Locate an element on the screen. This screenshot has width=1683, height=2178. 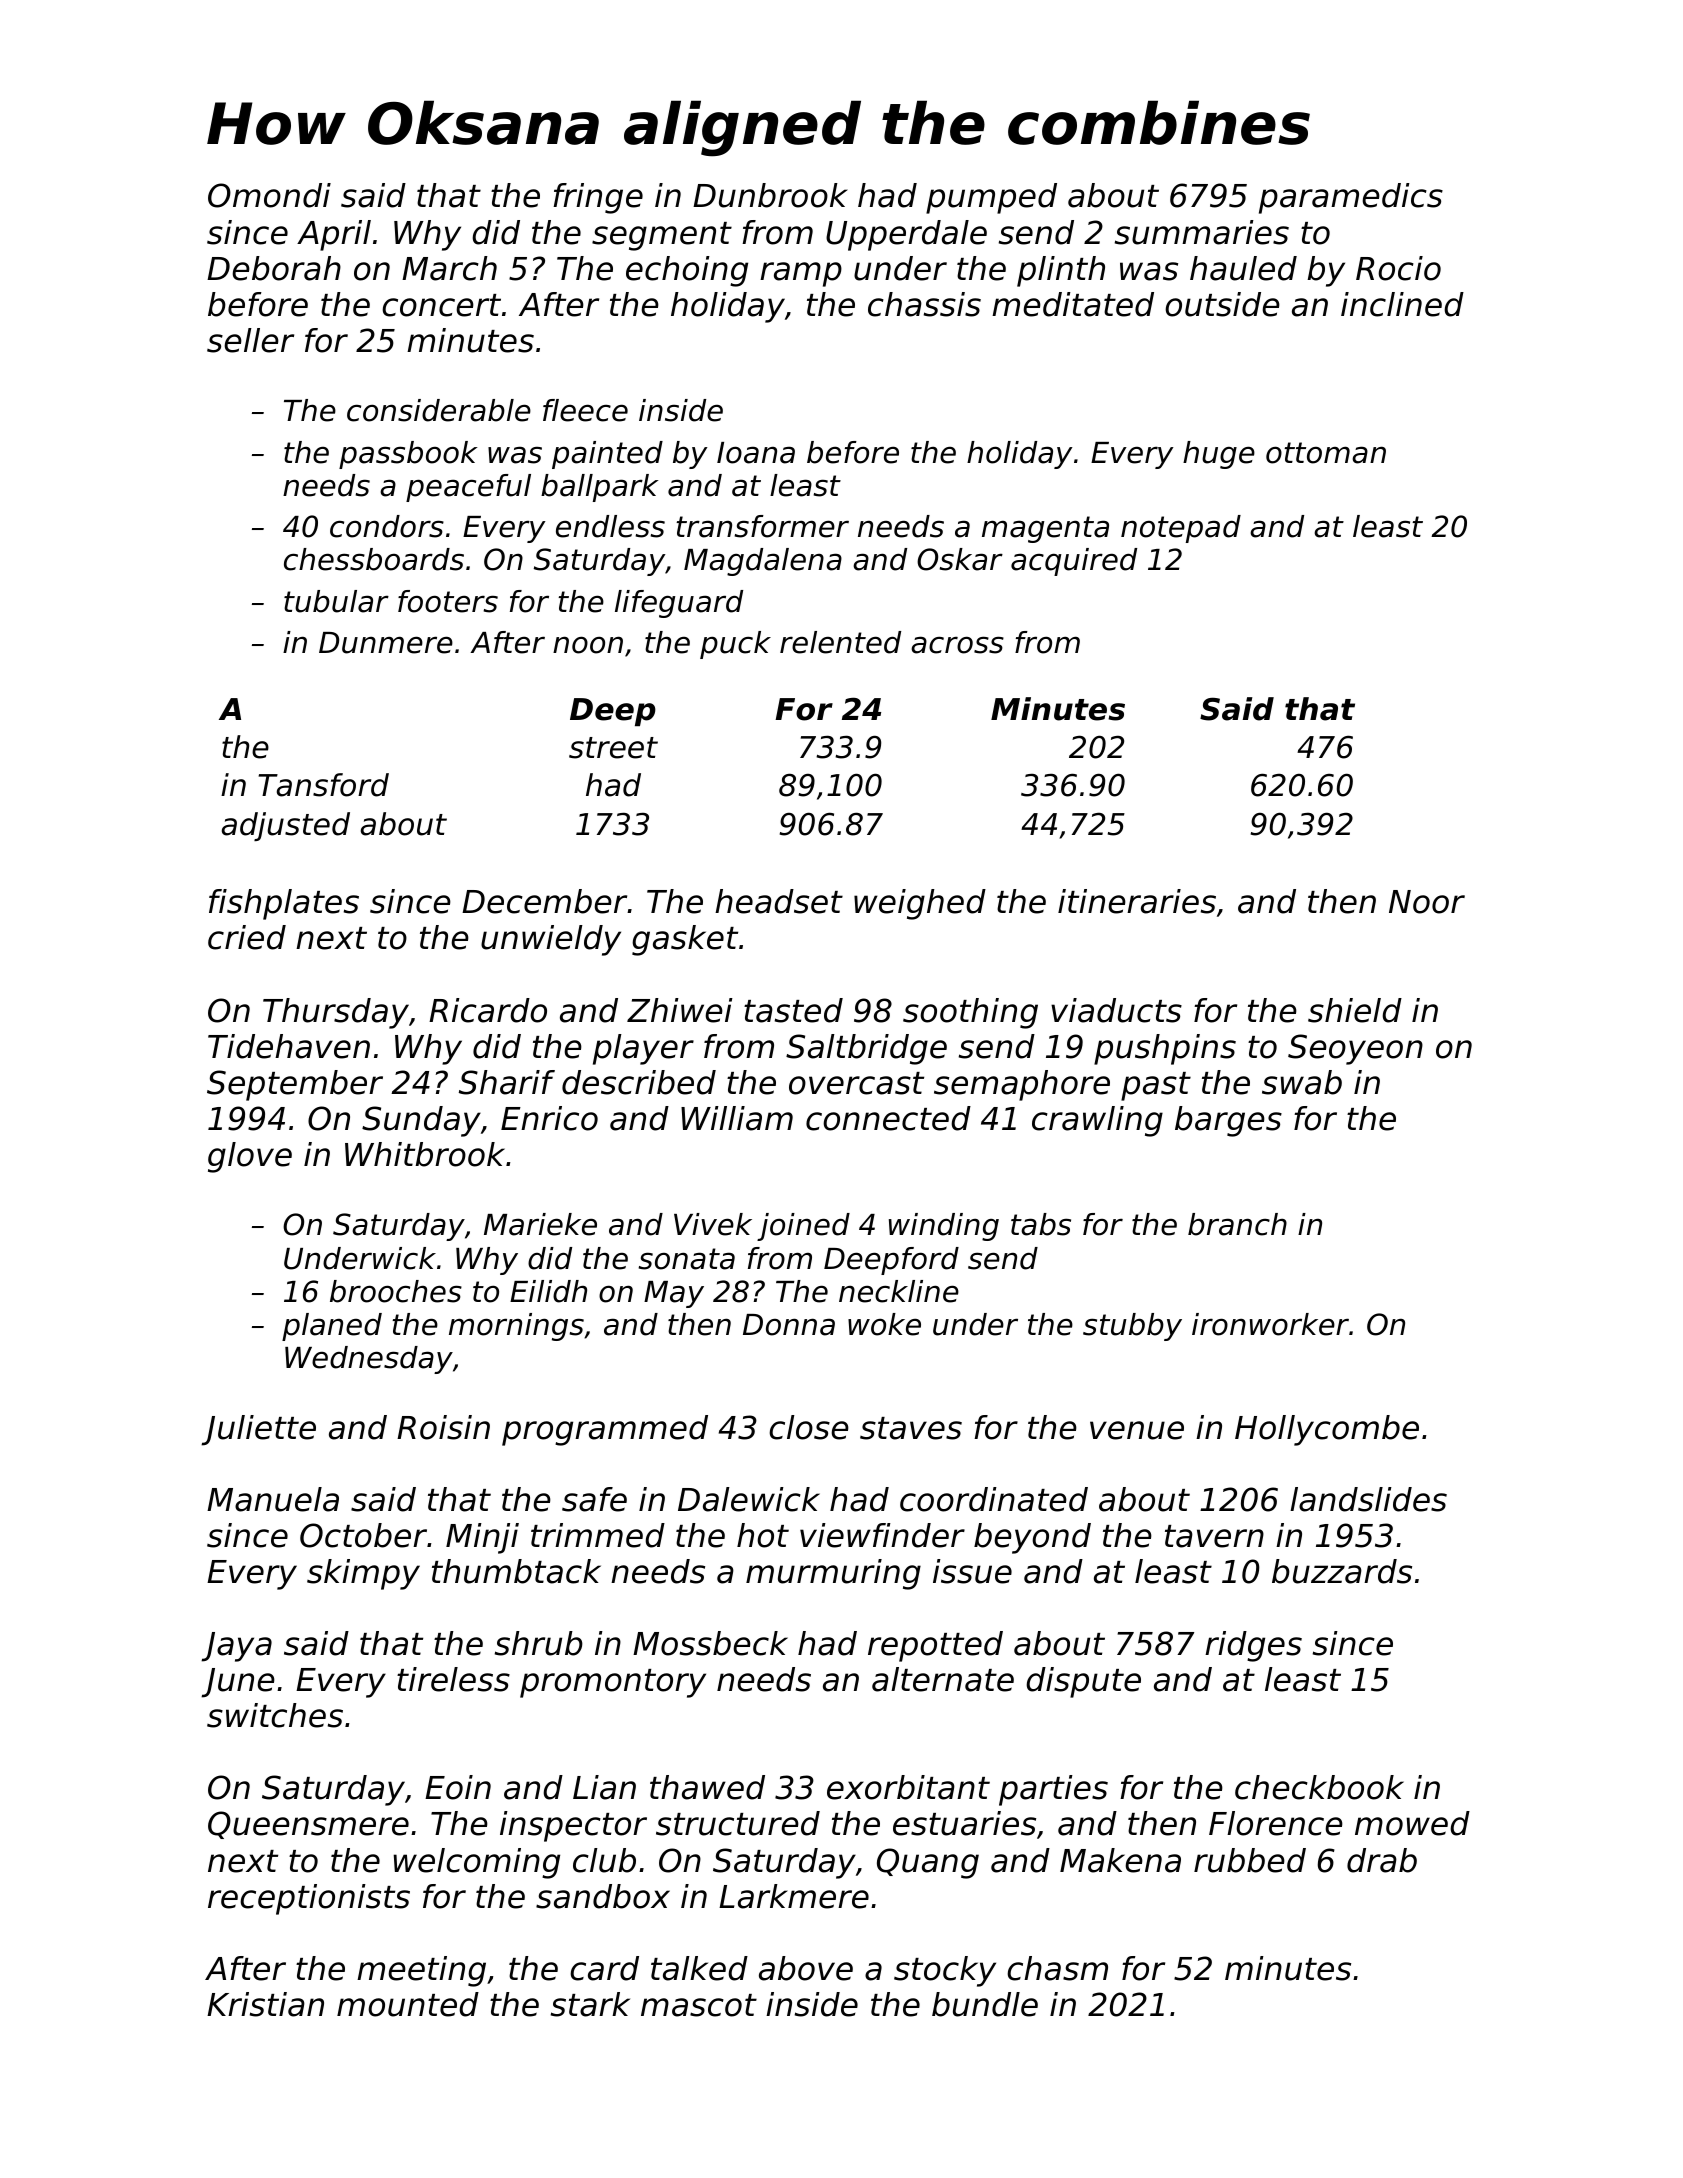
hauled is located at coordinates (1243, 268).
